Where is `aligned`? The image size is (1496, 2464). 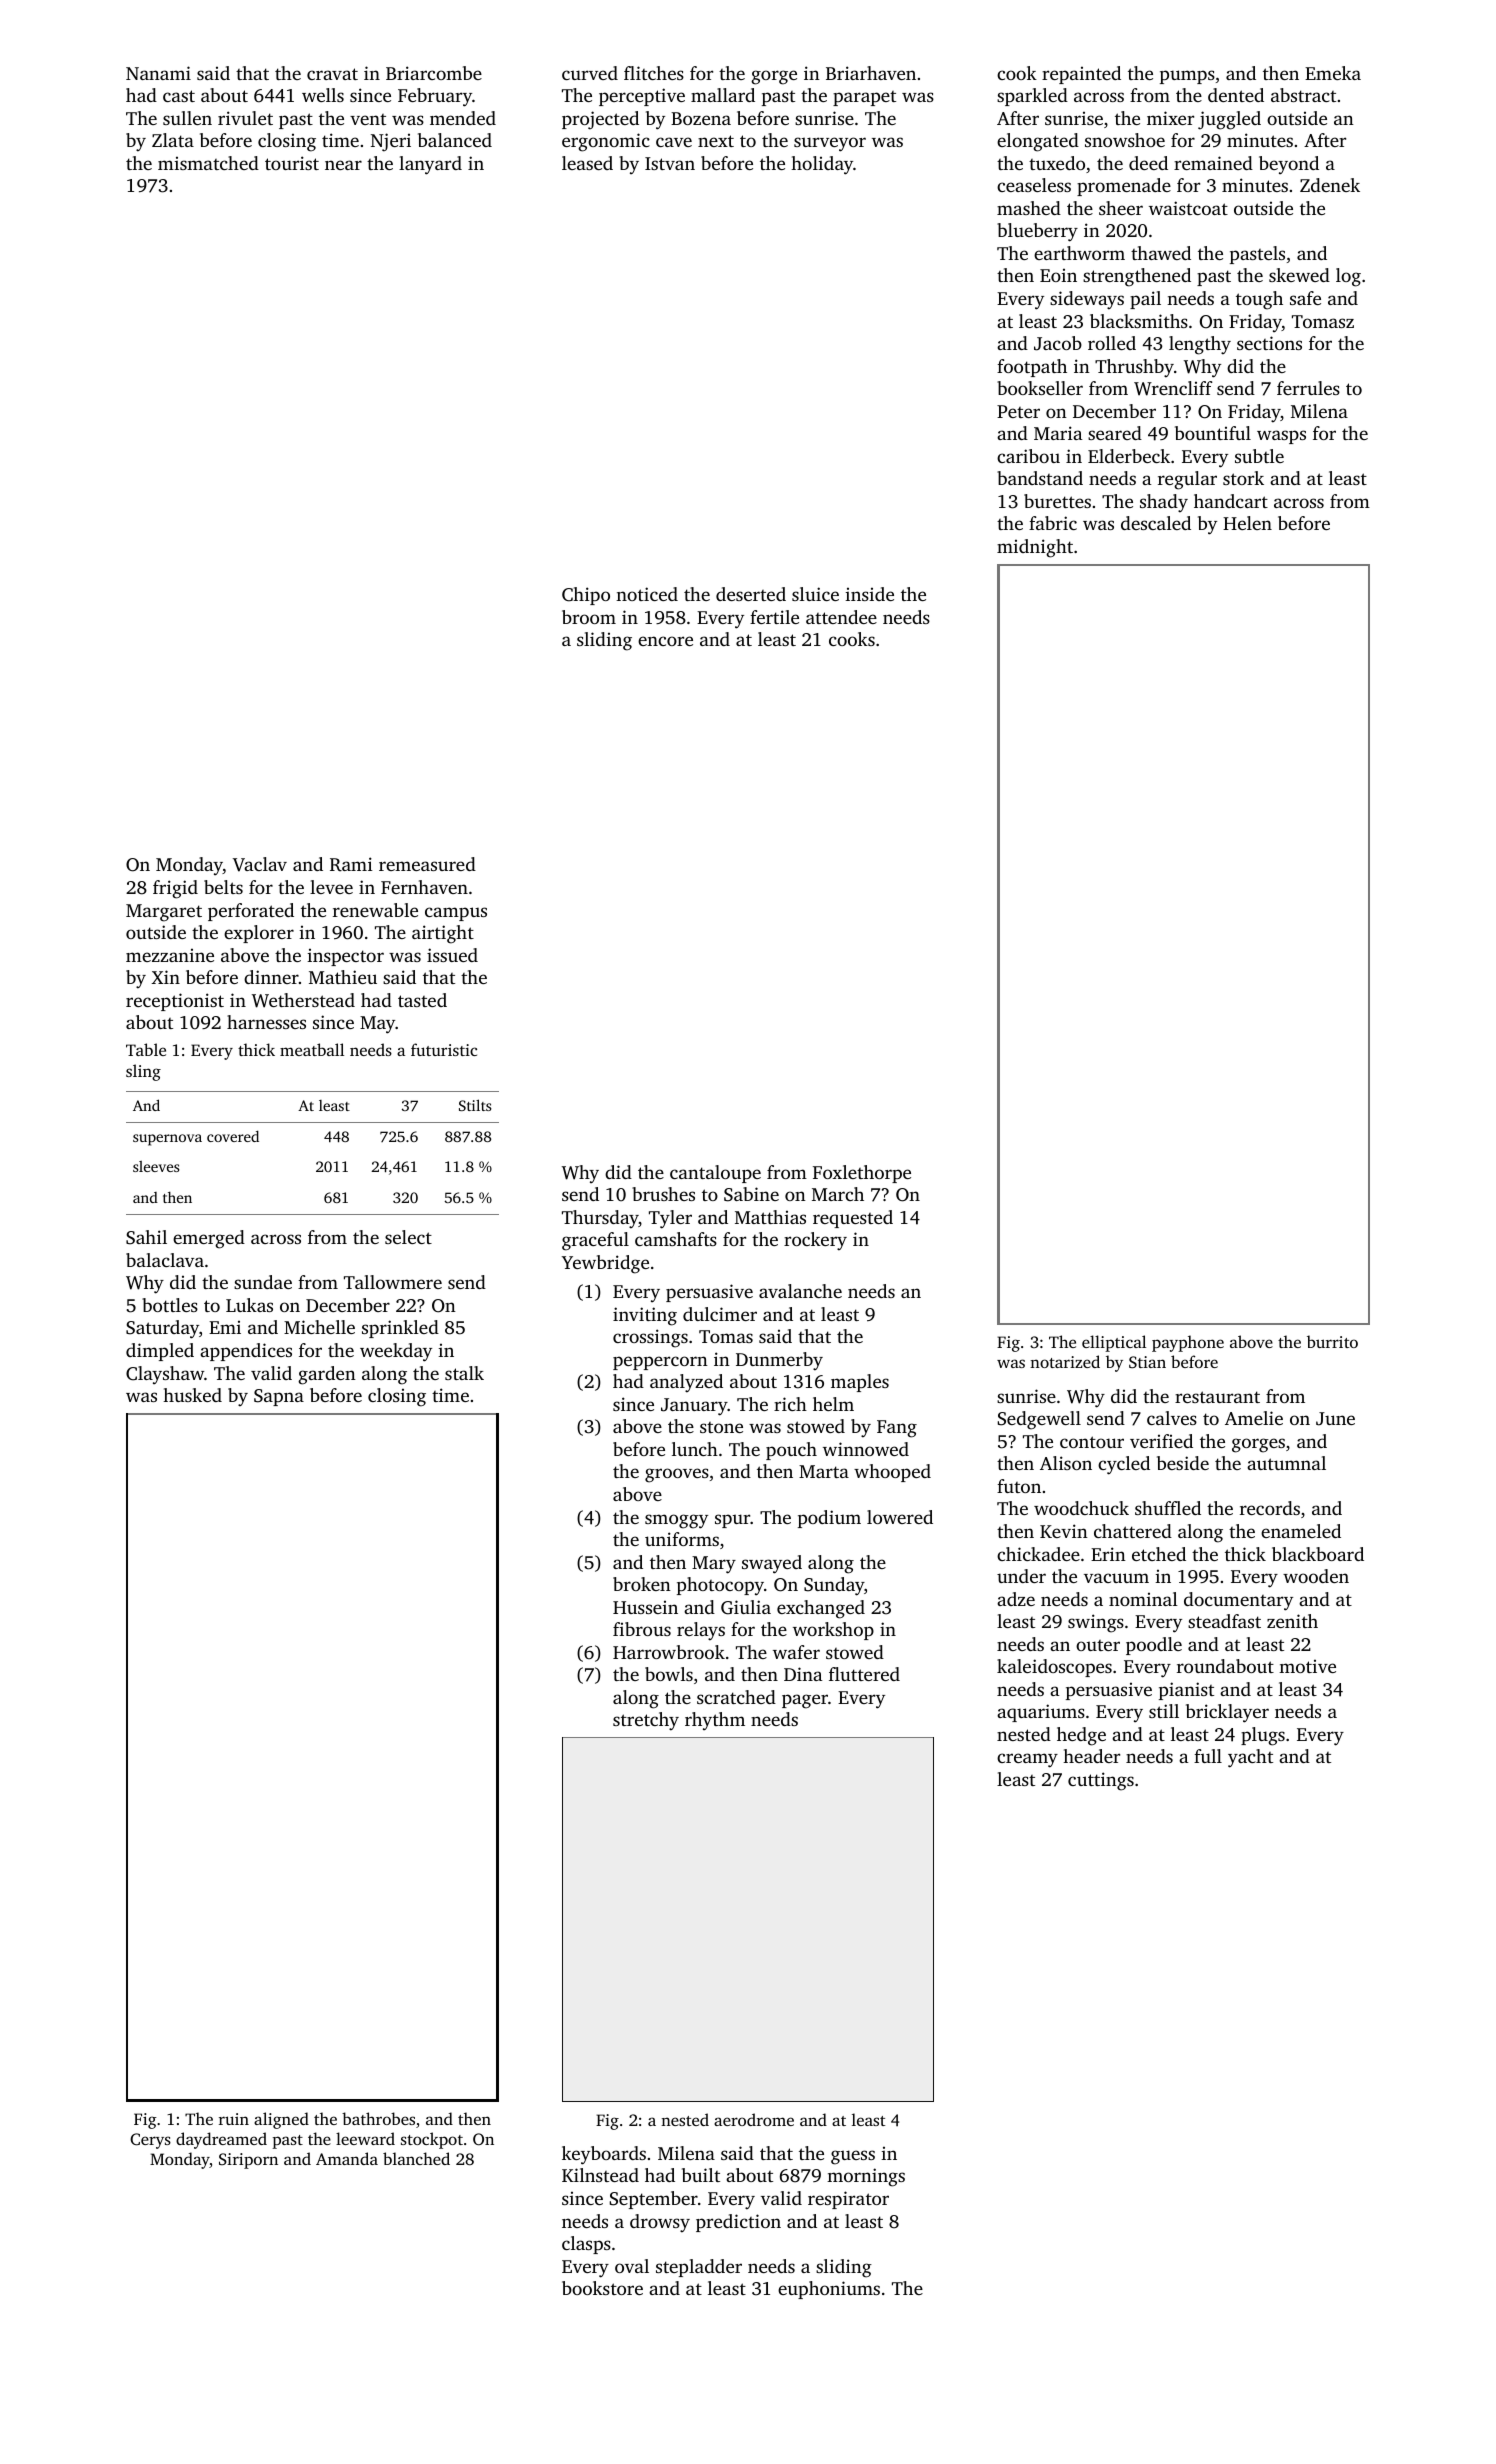 aligned is located at coordinates (281, 2120).
